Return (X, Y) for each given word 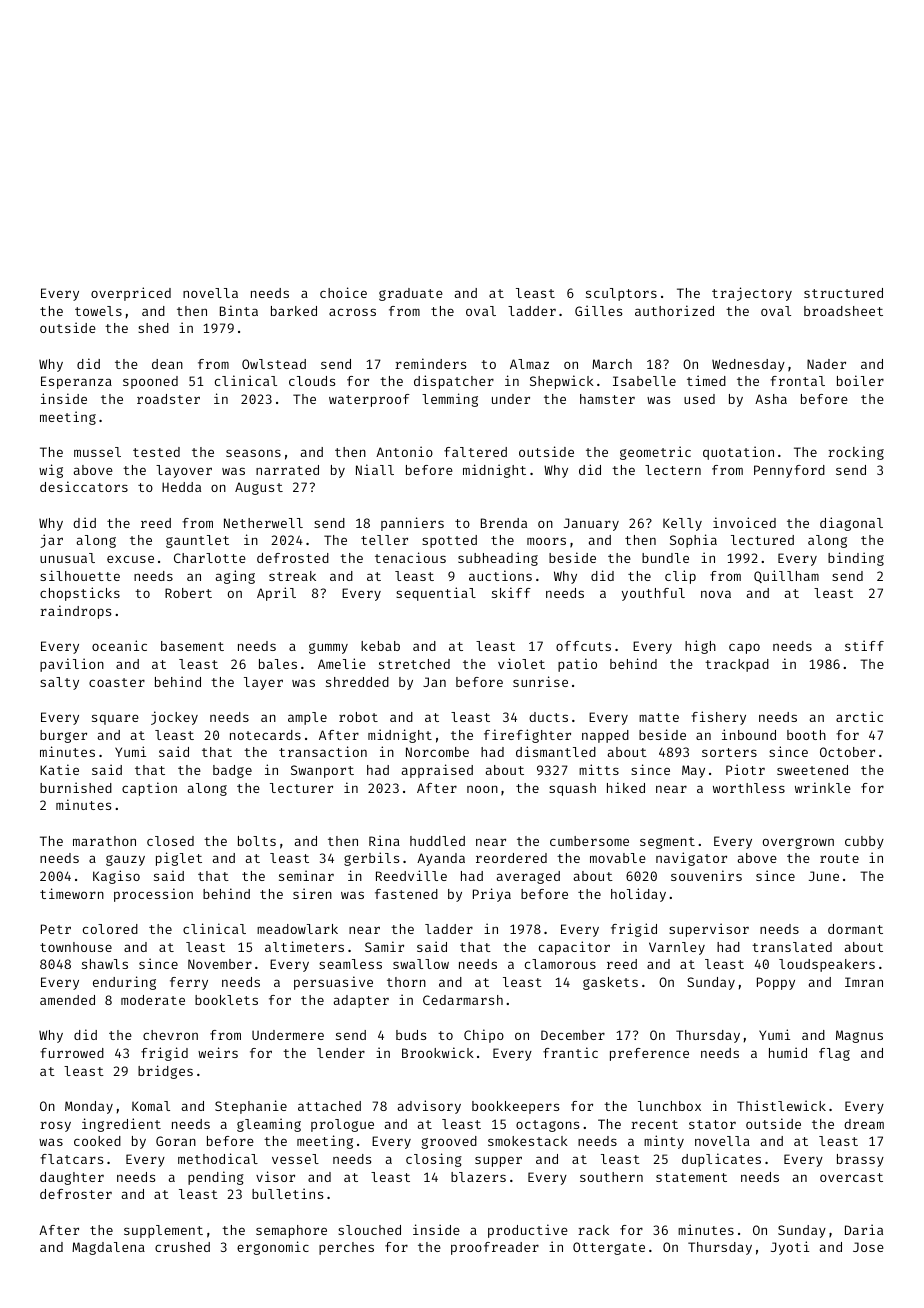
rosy (55, 1126)
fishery (718, 718)
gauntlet (197, 541)
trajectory (752, 294)
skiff (511, 592)
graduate (411, 294)
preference (649, 1054)
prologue (342, 1125)
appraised (437, 771)
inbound (749, 734)
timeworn (72, 893)
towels (98, 311)
